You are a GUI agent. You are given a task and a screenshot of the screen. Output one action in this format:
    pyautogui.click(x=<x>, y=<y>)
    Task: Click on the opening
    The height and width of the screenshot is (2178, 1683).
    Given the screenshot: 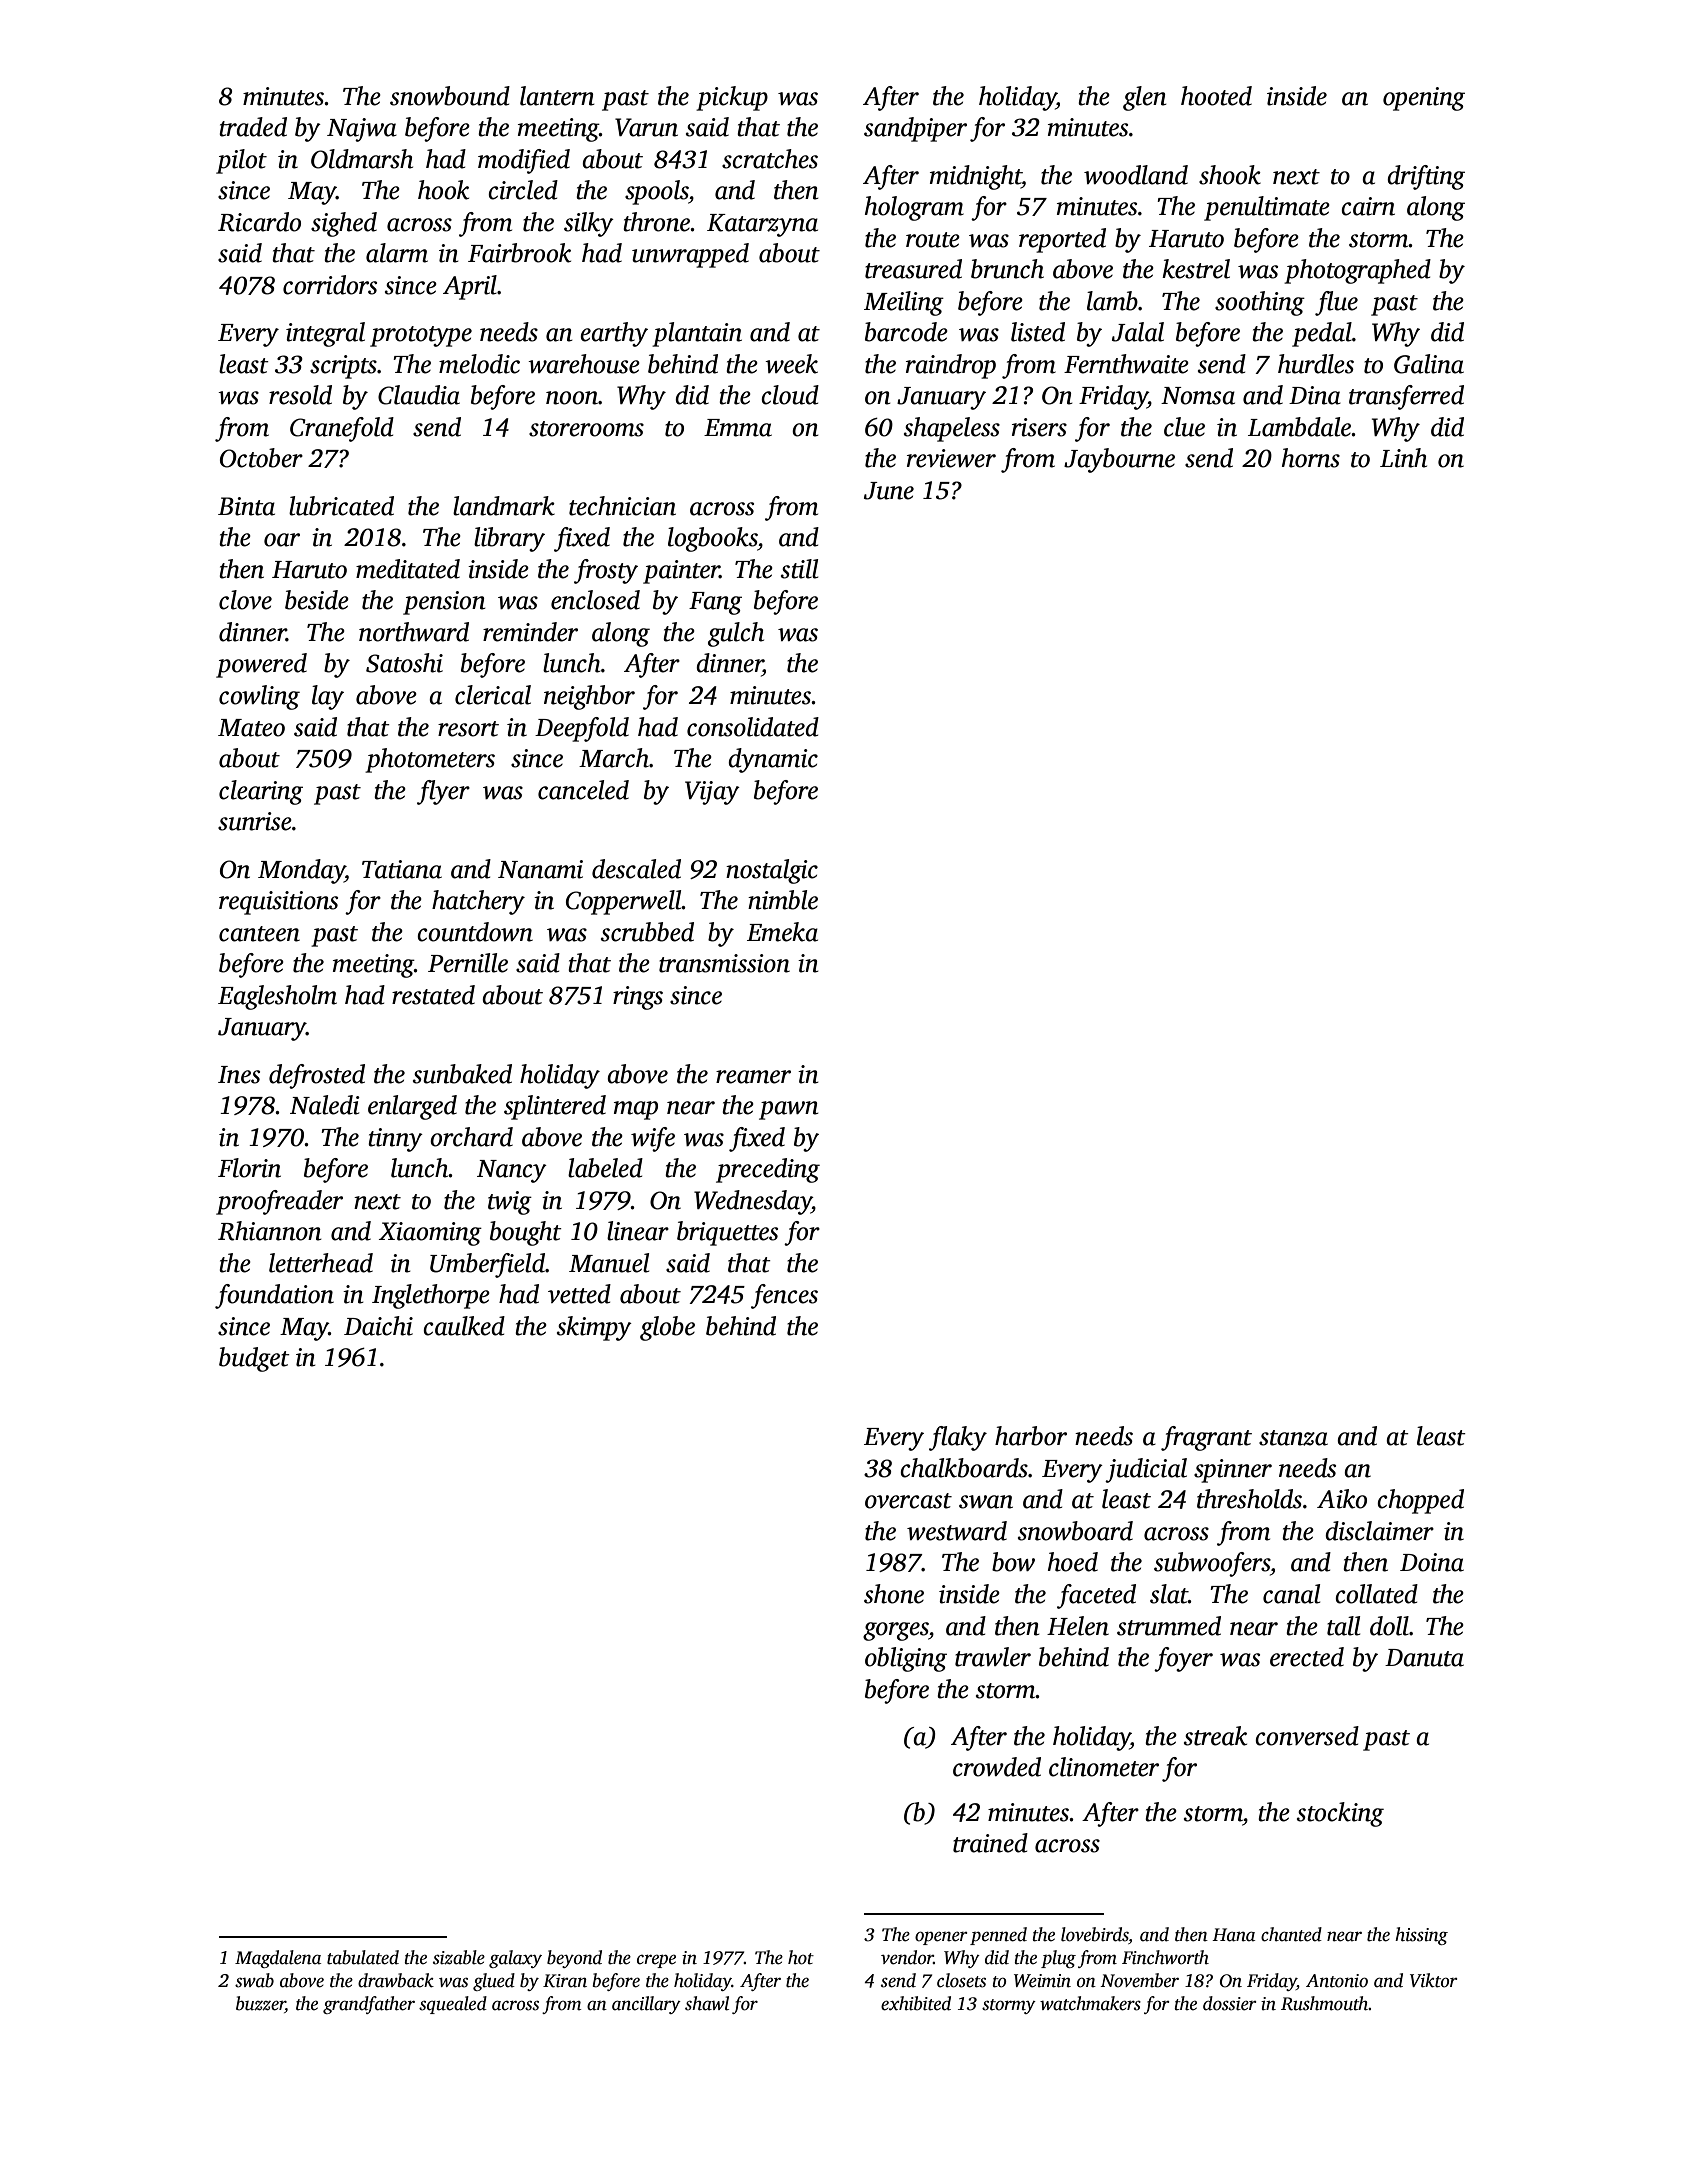 What is the action you would take?
    pyautogui.click(x=1424, y=99)
